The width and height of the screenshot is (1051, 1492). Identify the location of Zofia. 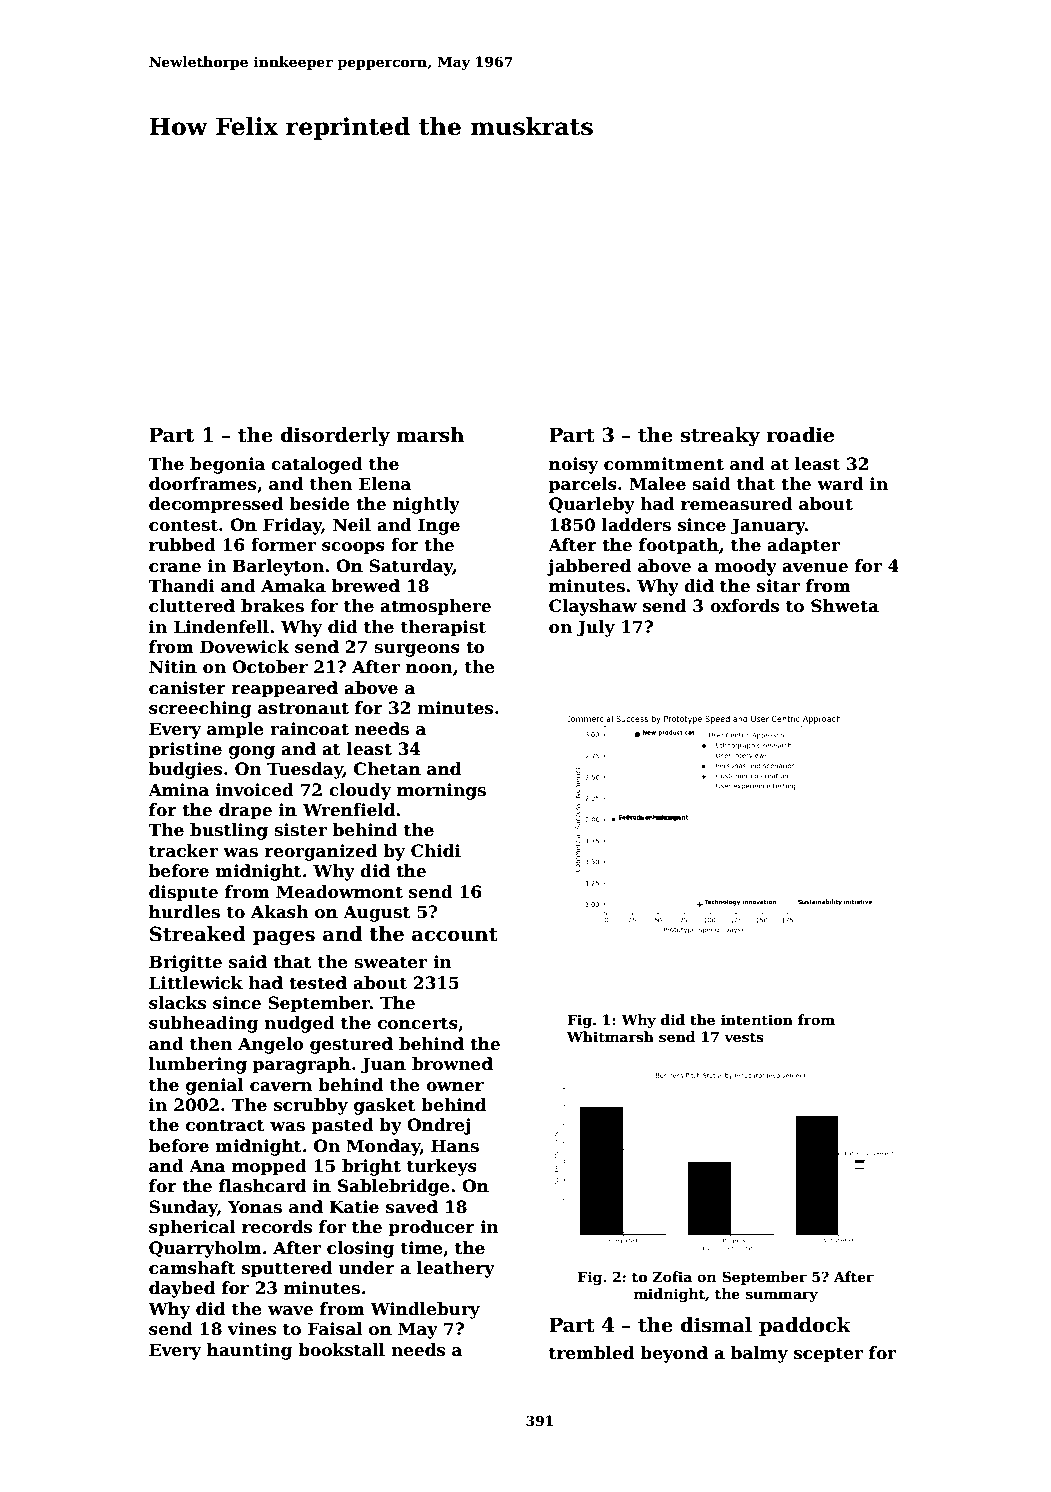
(672, 1276).
